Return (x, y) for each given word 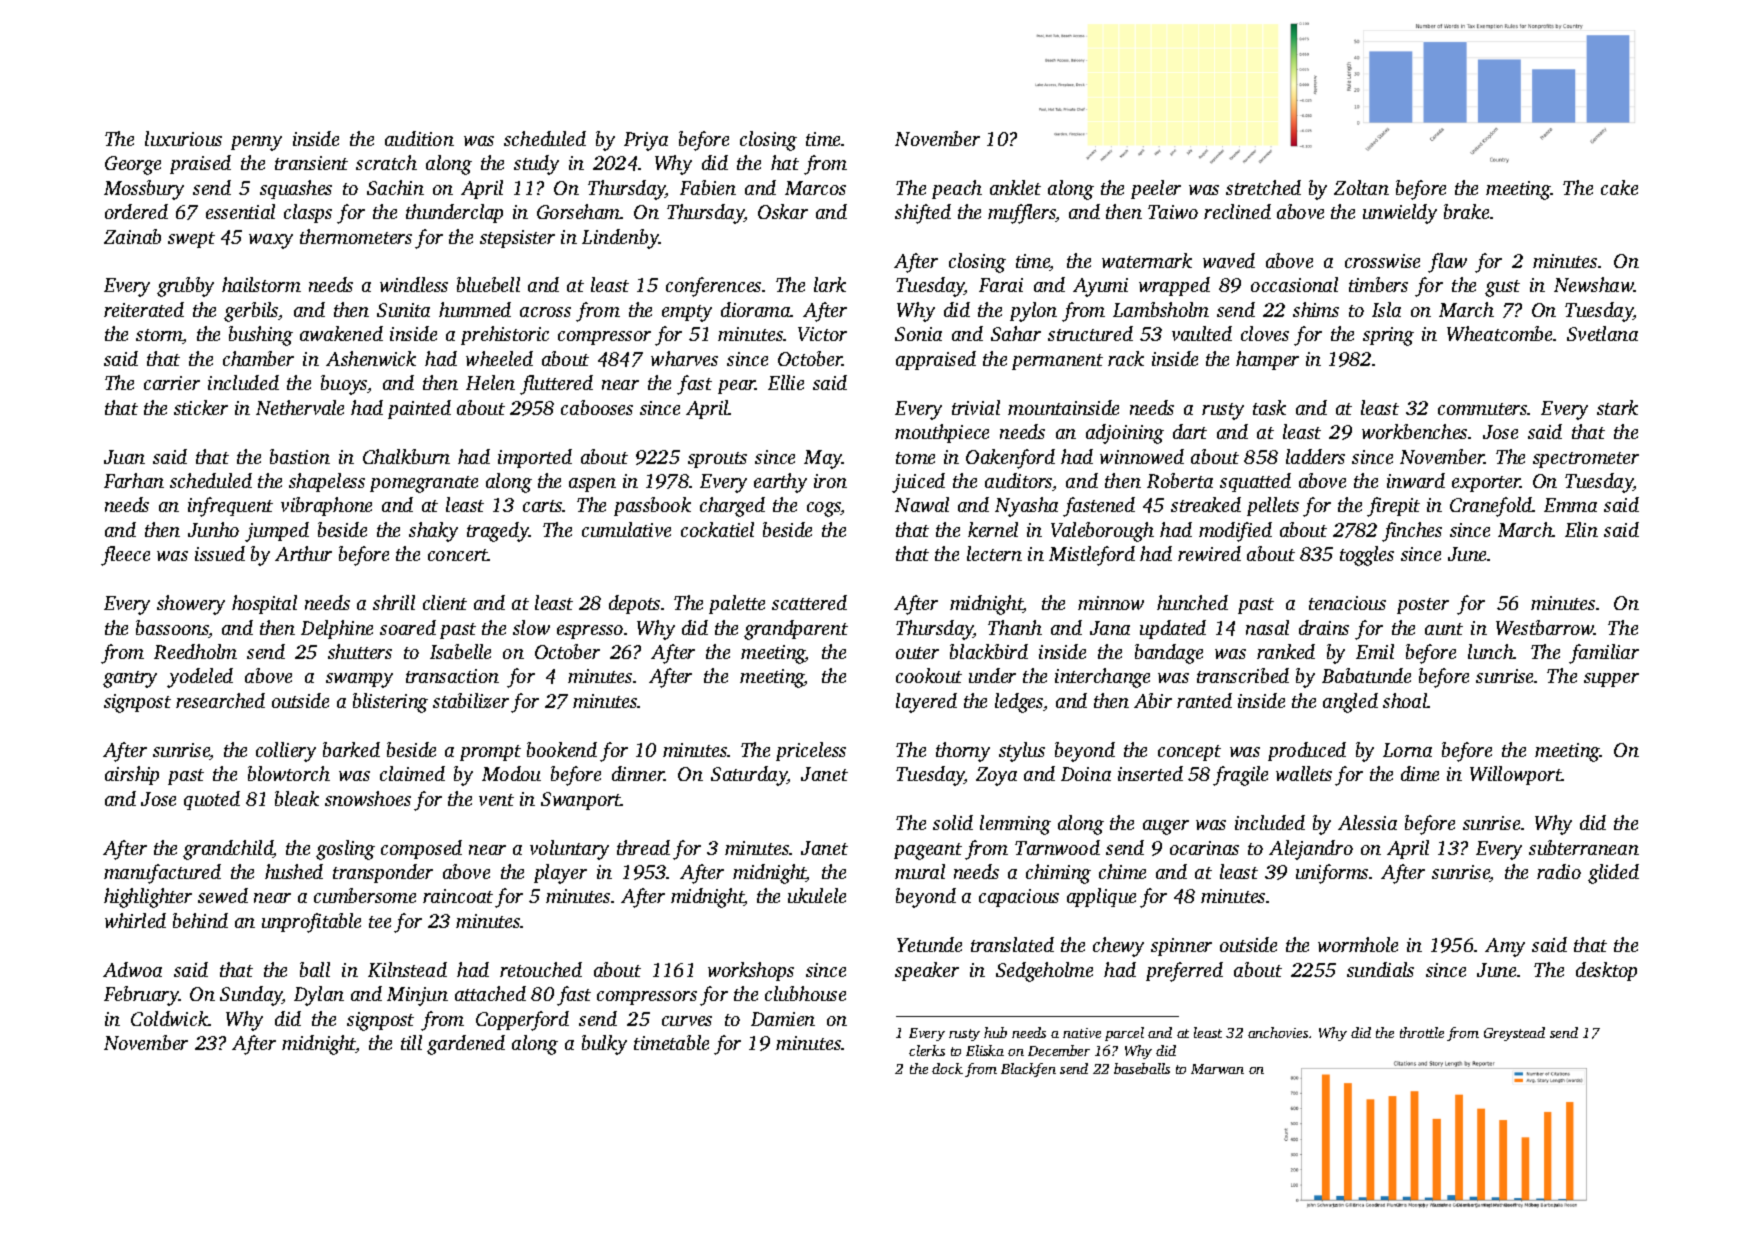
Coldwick (169, 1018)
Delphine (337, 629)
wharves (684, 358)
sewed (223, 895)
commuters (1483, 409)
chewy (1118, 947)
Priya (646, 141)
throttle (1422, 1032)
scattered (809, 602)
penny (256, 143)
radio (1559, 871)
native (1082, 1033)
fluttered (556, 385)
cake (1619, 187)
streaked (1206, 504)
